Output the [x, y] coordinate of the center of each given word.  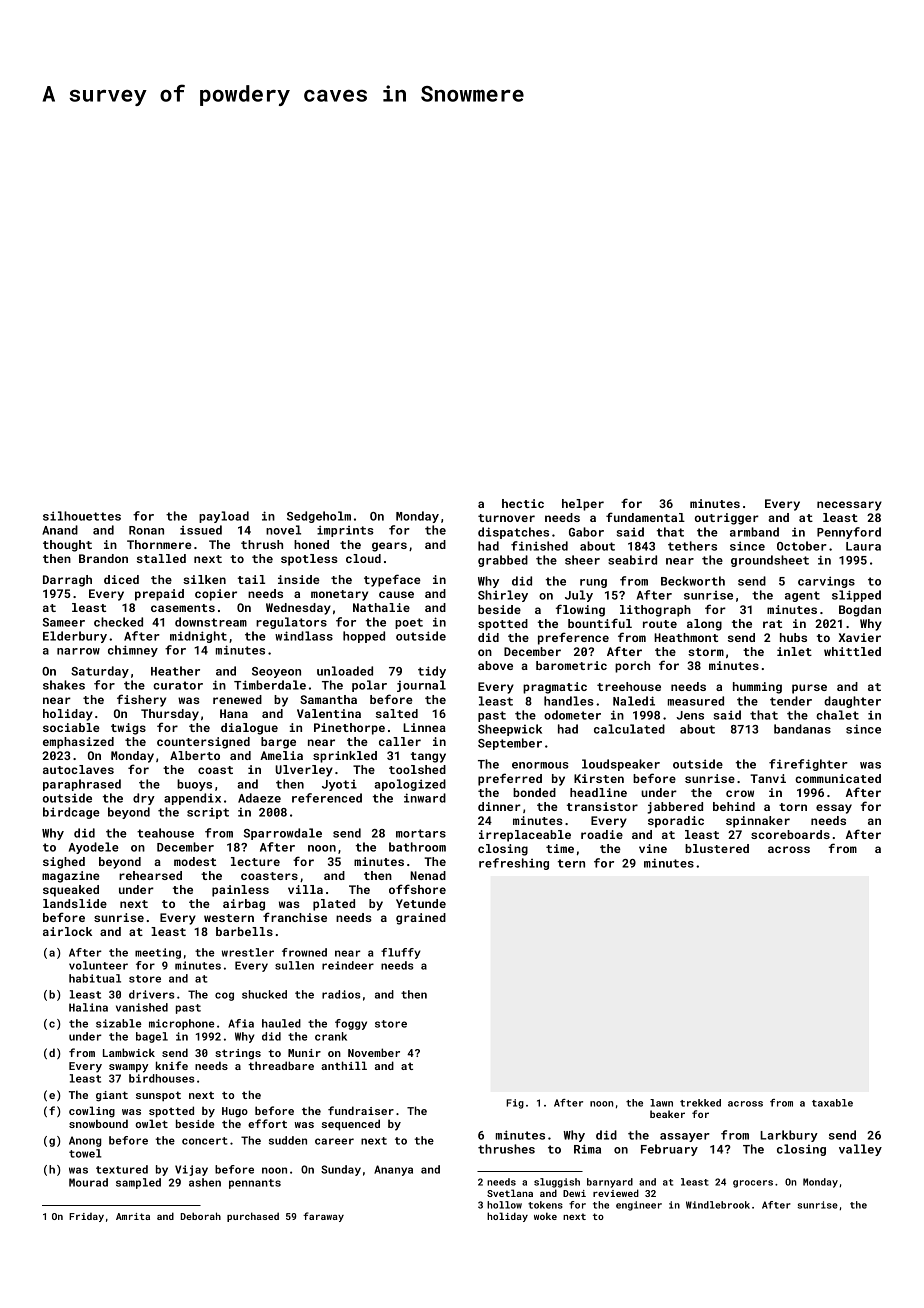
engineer [639, 1206]
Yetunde [421, 903]
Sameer [64, 622]
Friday [86, 1217]
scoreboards [790, 834]
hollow [504, 1205]
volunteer [98, 965]
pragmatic [555, 688]
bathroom [417, 847]
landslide [75, 903]
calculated [629, 729]
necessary [849, 506]
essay [834, 809]
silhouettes [82, 516]
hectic [523, 503]
